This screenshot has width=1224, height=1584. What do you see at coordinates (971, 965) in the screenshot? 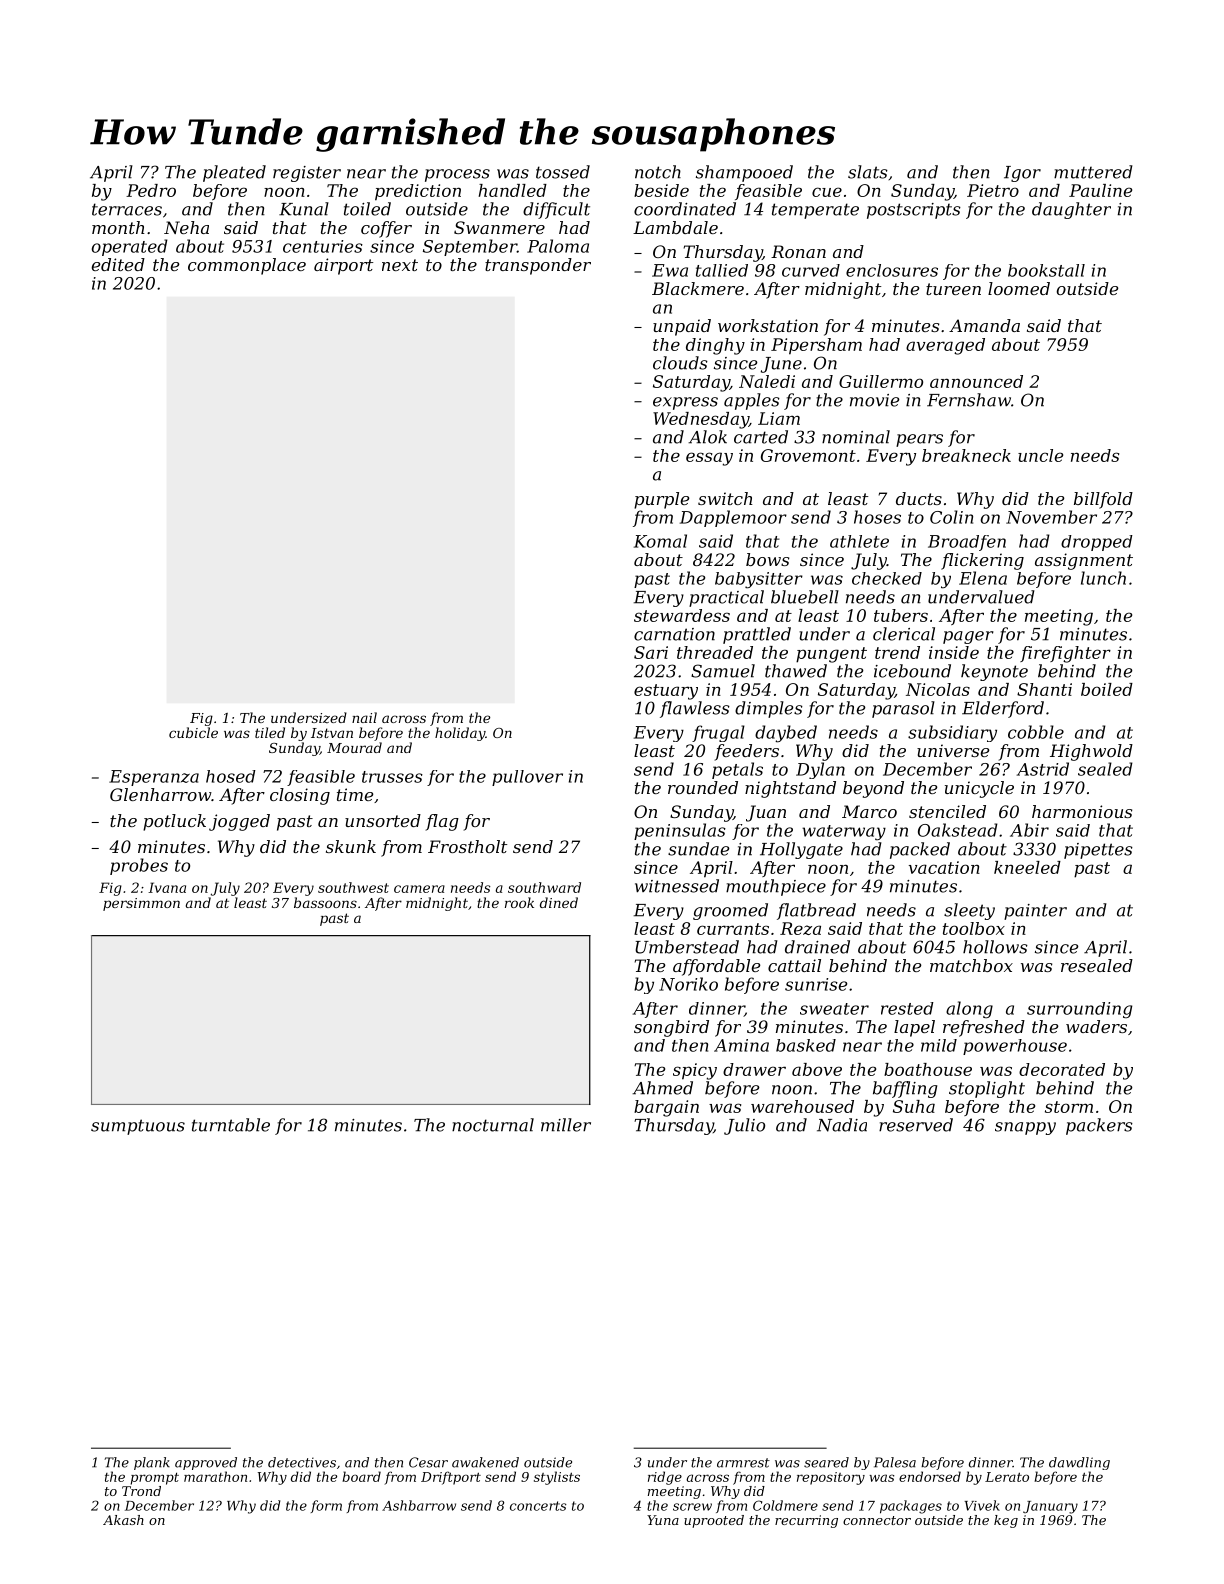
I see `matchbox` at bounding box center [971, 965].
